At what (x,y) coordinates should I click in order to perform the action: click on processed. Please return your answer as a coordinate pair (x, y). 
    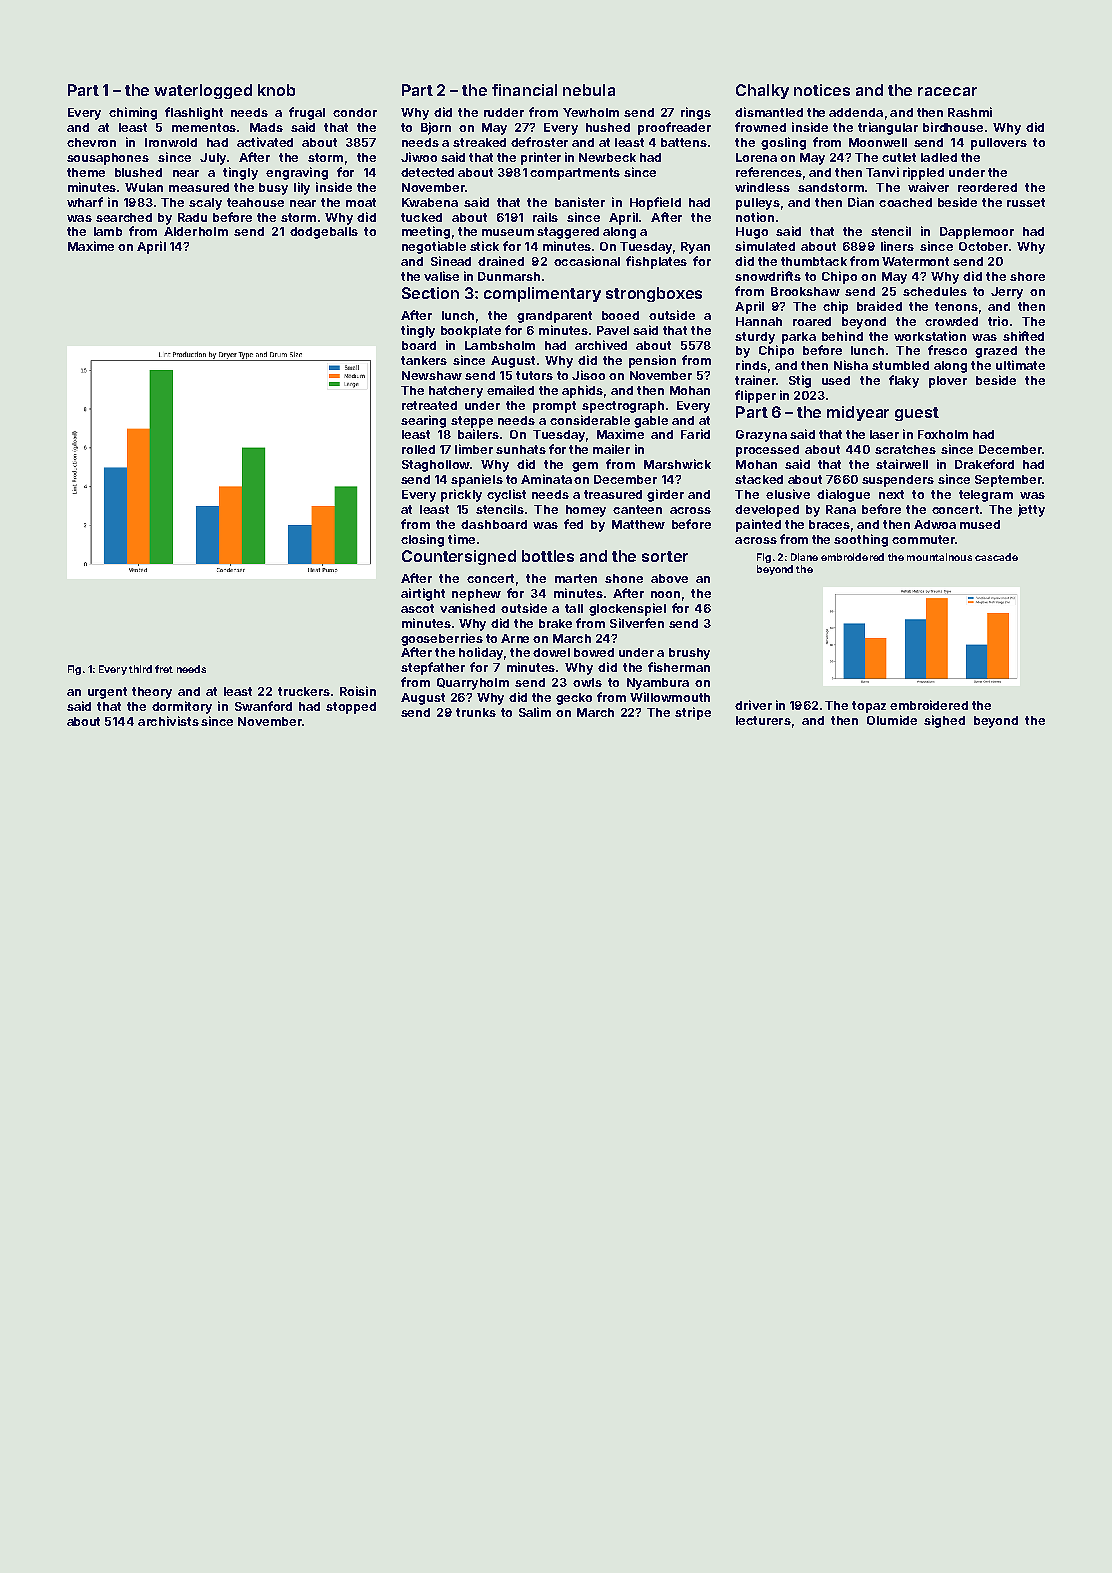
    Looking at the image, I should click on (767, 451).
